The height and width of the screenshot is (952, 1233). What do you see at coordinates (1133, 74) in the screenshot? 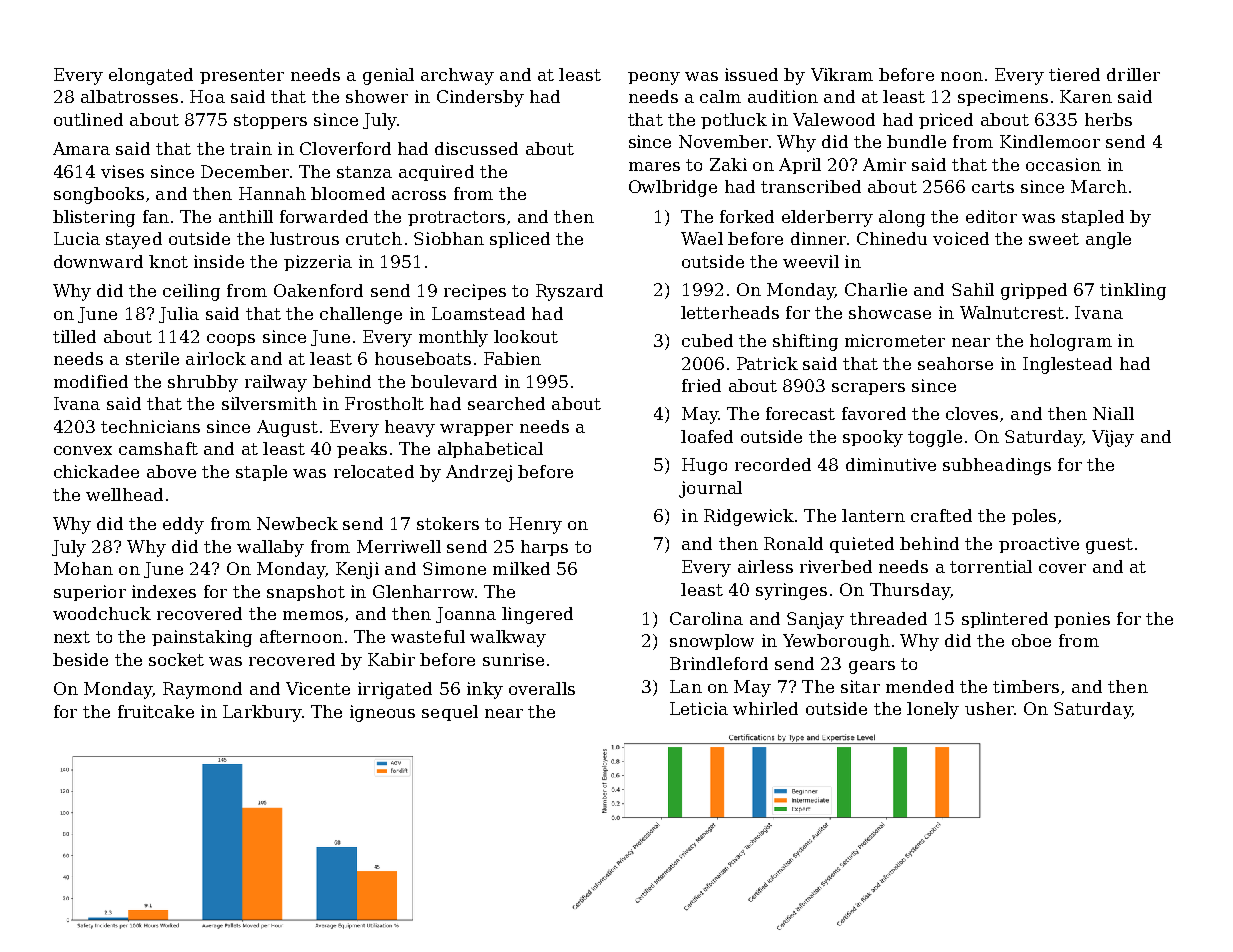
I see `driller` at bounding box center [1133, 74].
